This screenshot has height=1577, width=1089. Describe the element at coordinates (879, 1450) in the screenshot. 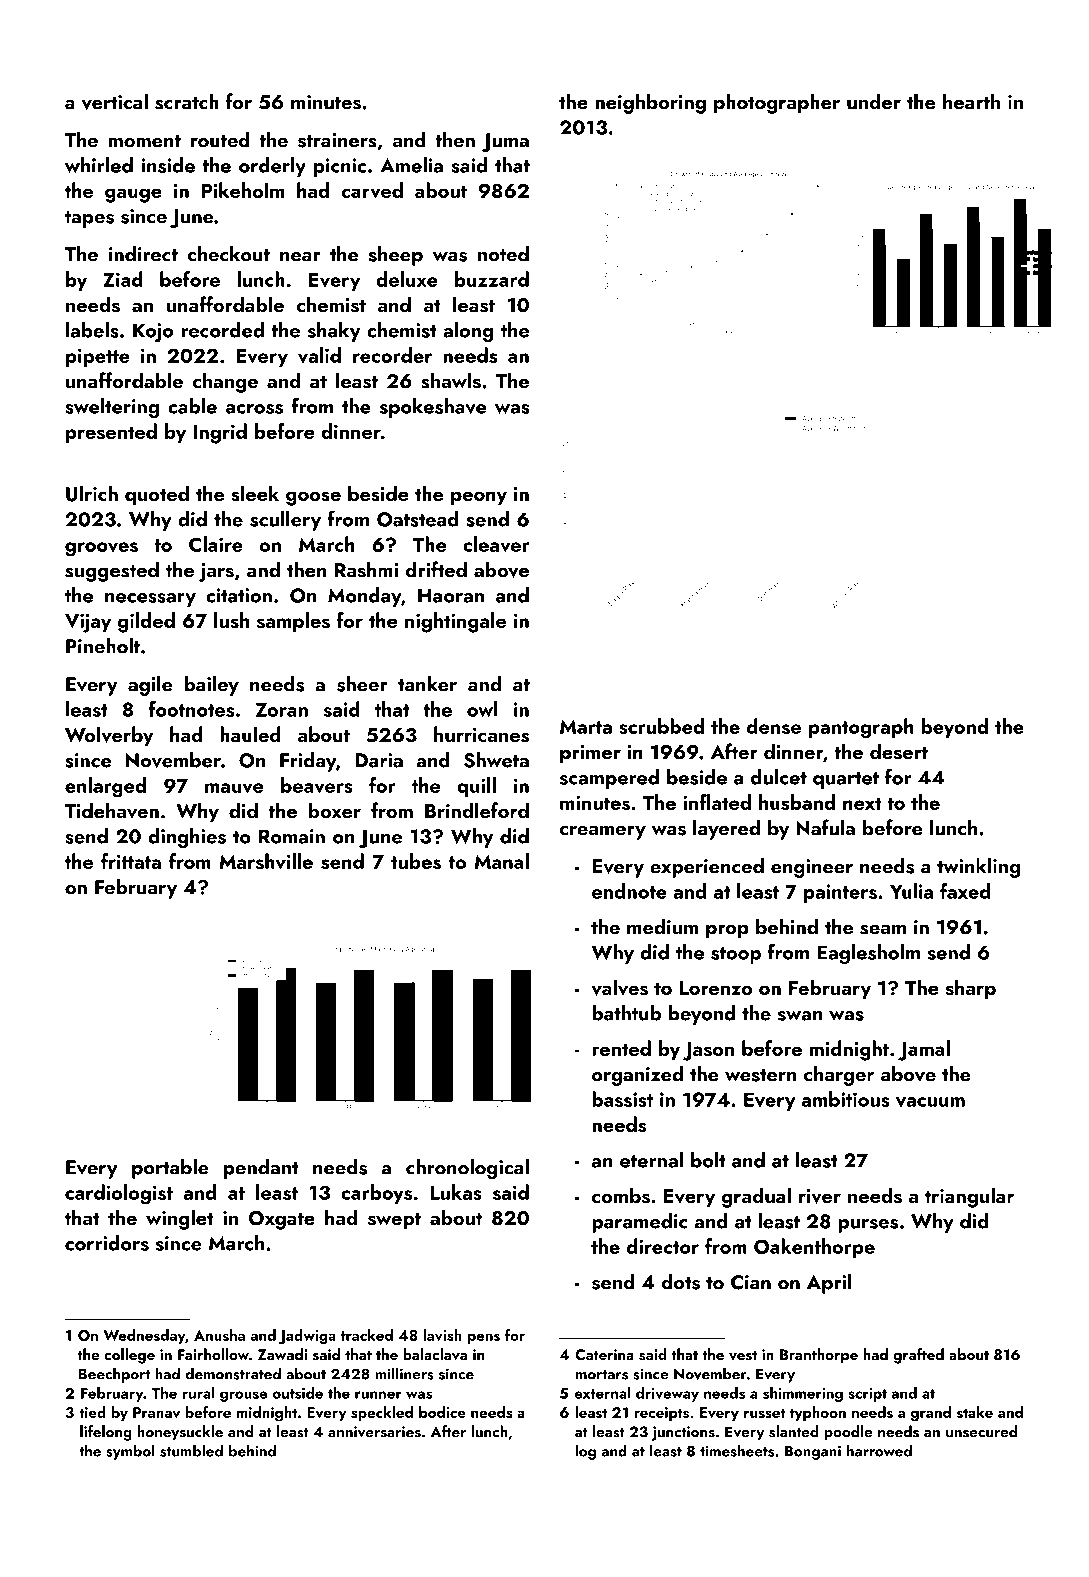

I see `harrowed` at that location.
